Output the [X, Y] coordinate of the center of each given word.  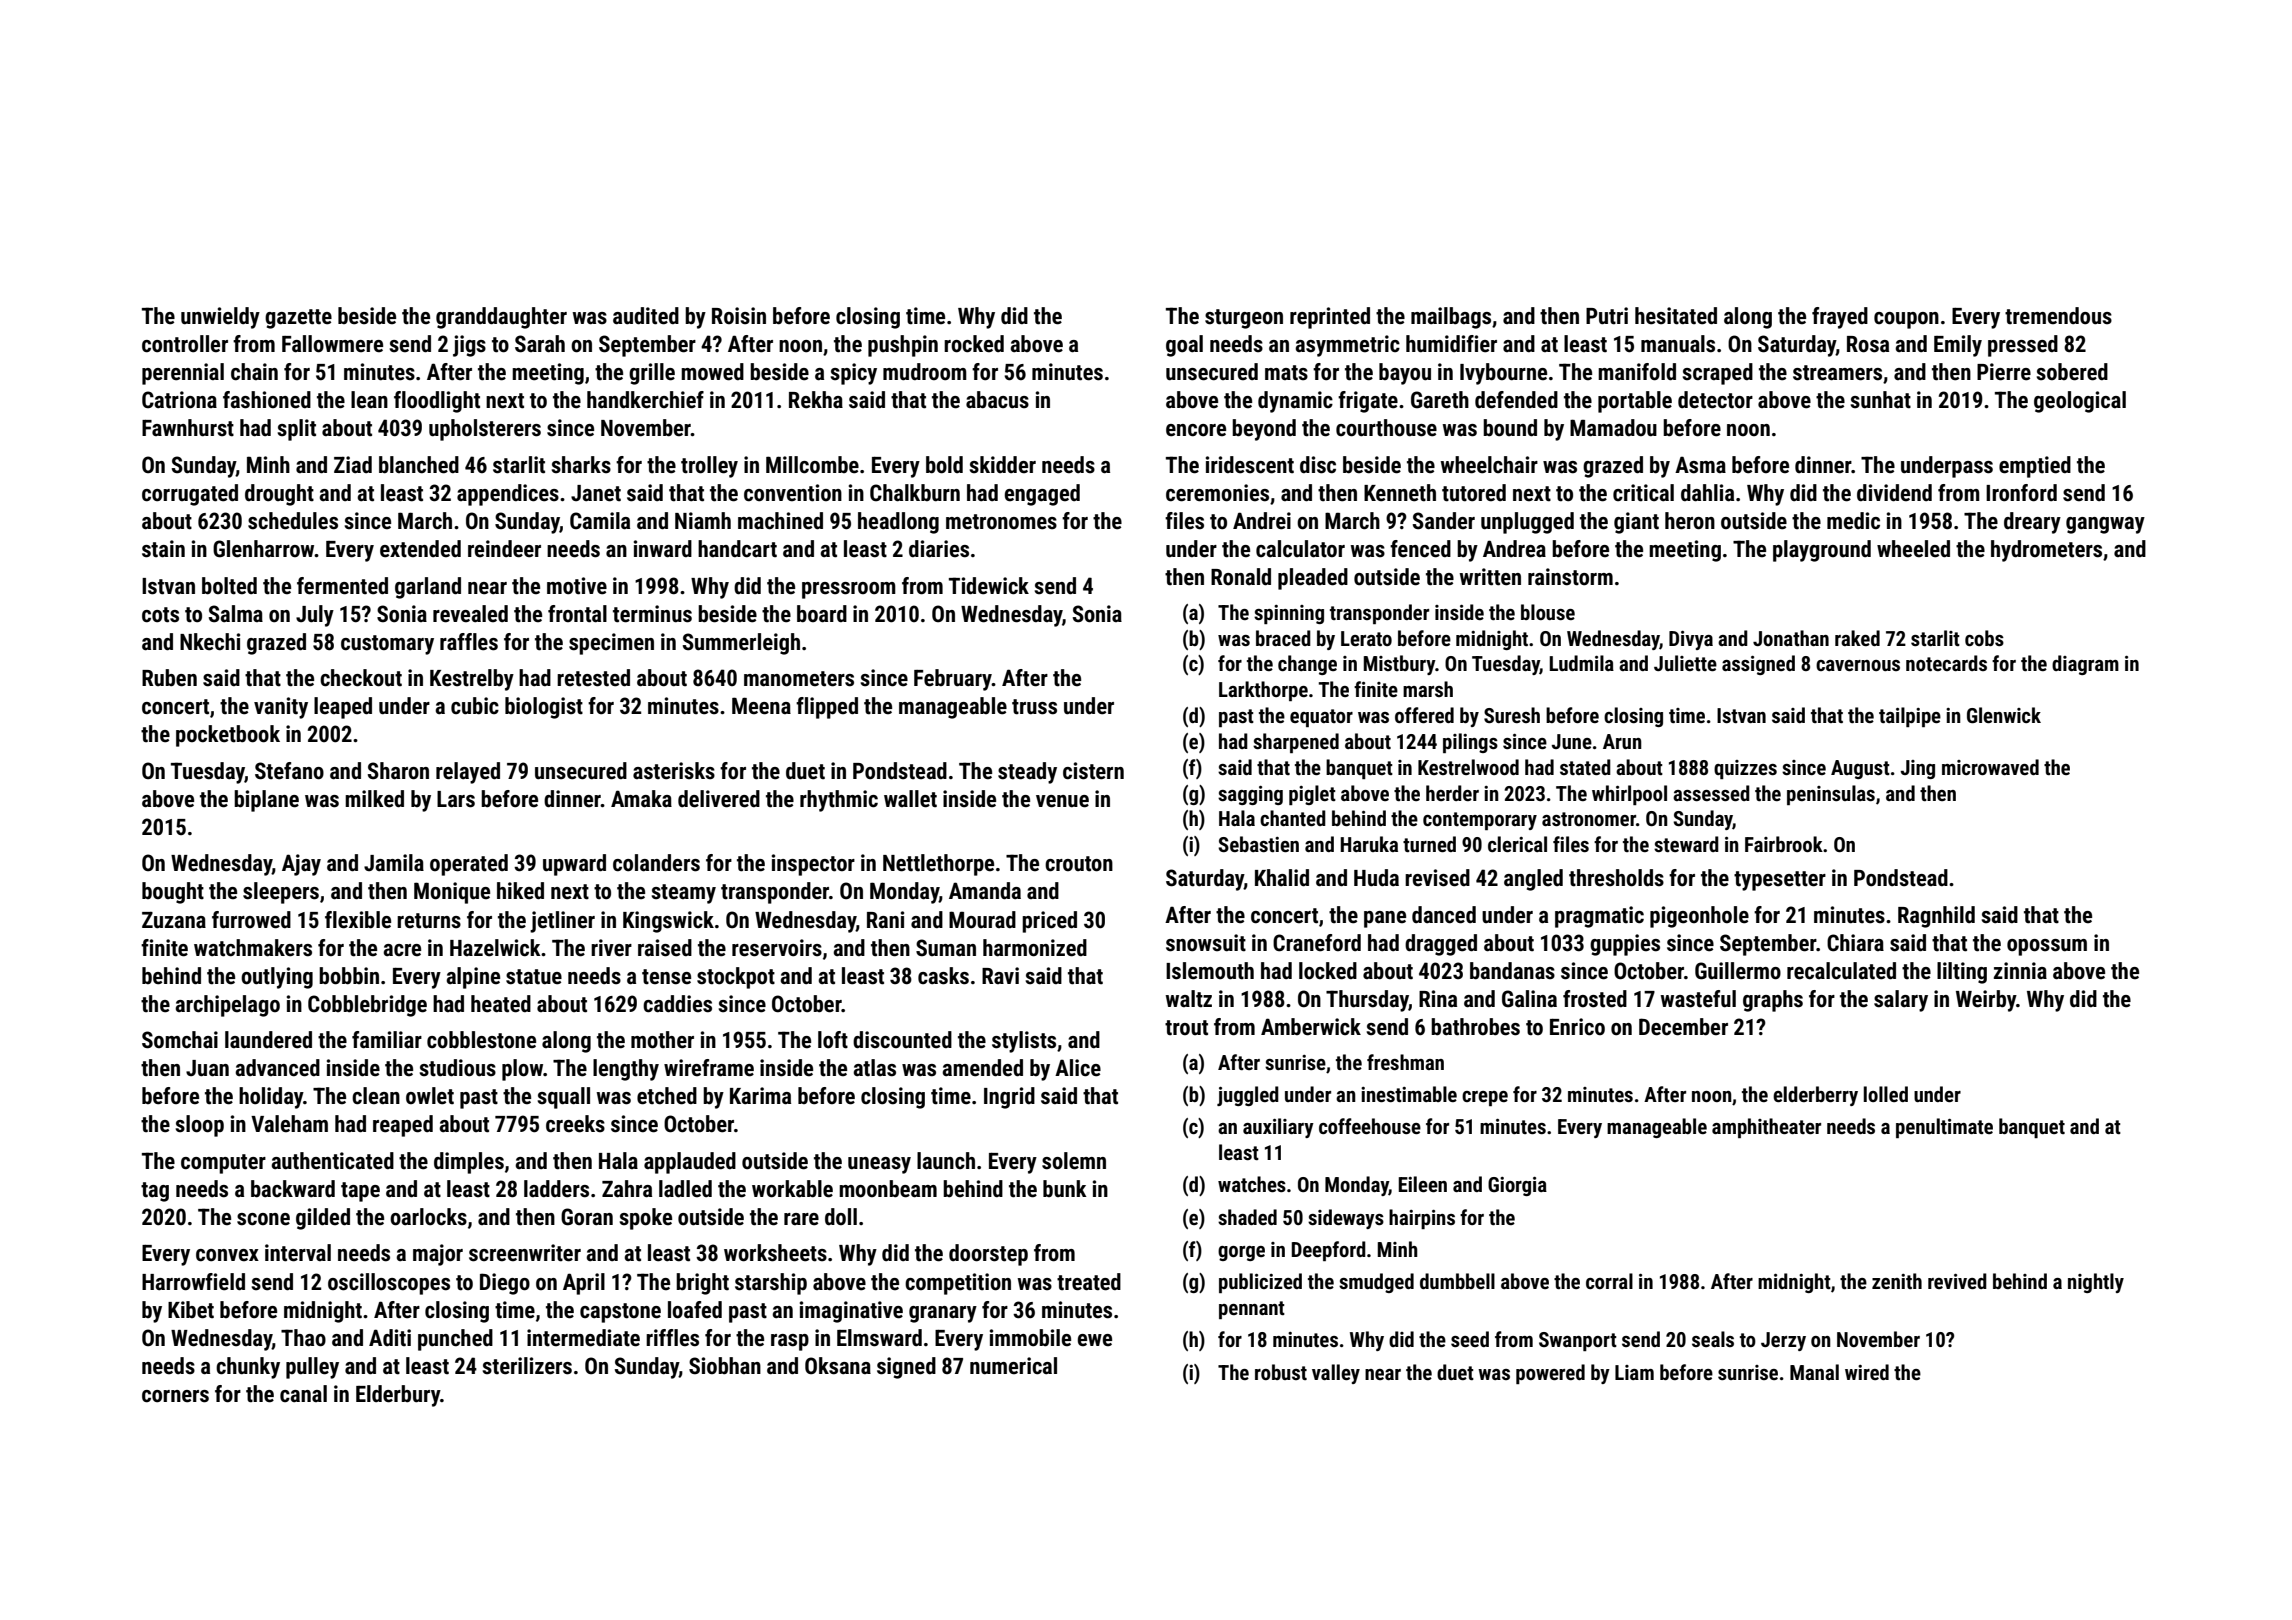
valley [1336, 1374]
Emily [1958, 346]
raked [1857, 638]
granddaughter [501, 318]
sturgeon [1244, 319]
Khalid [1282, 878]
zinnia [2020, 970]
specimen [611, 644]
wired [1867, 1372]
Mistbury [1400, 665]
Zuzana [174, 920]
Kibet [191, 1310]
